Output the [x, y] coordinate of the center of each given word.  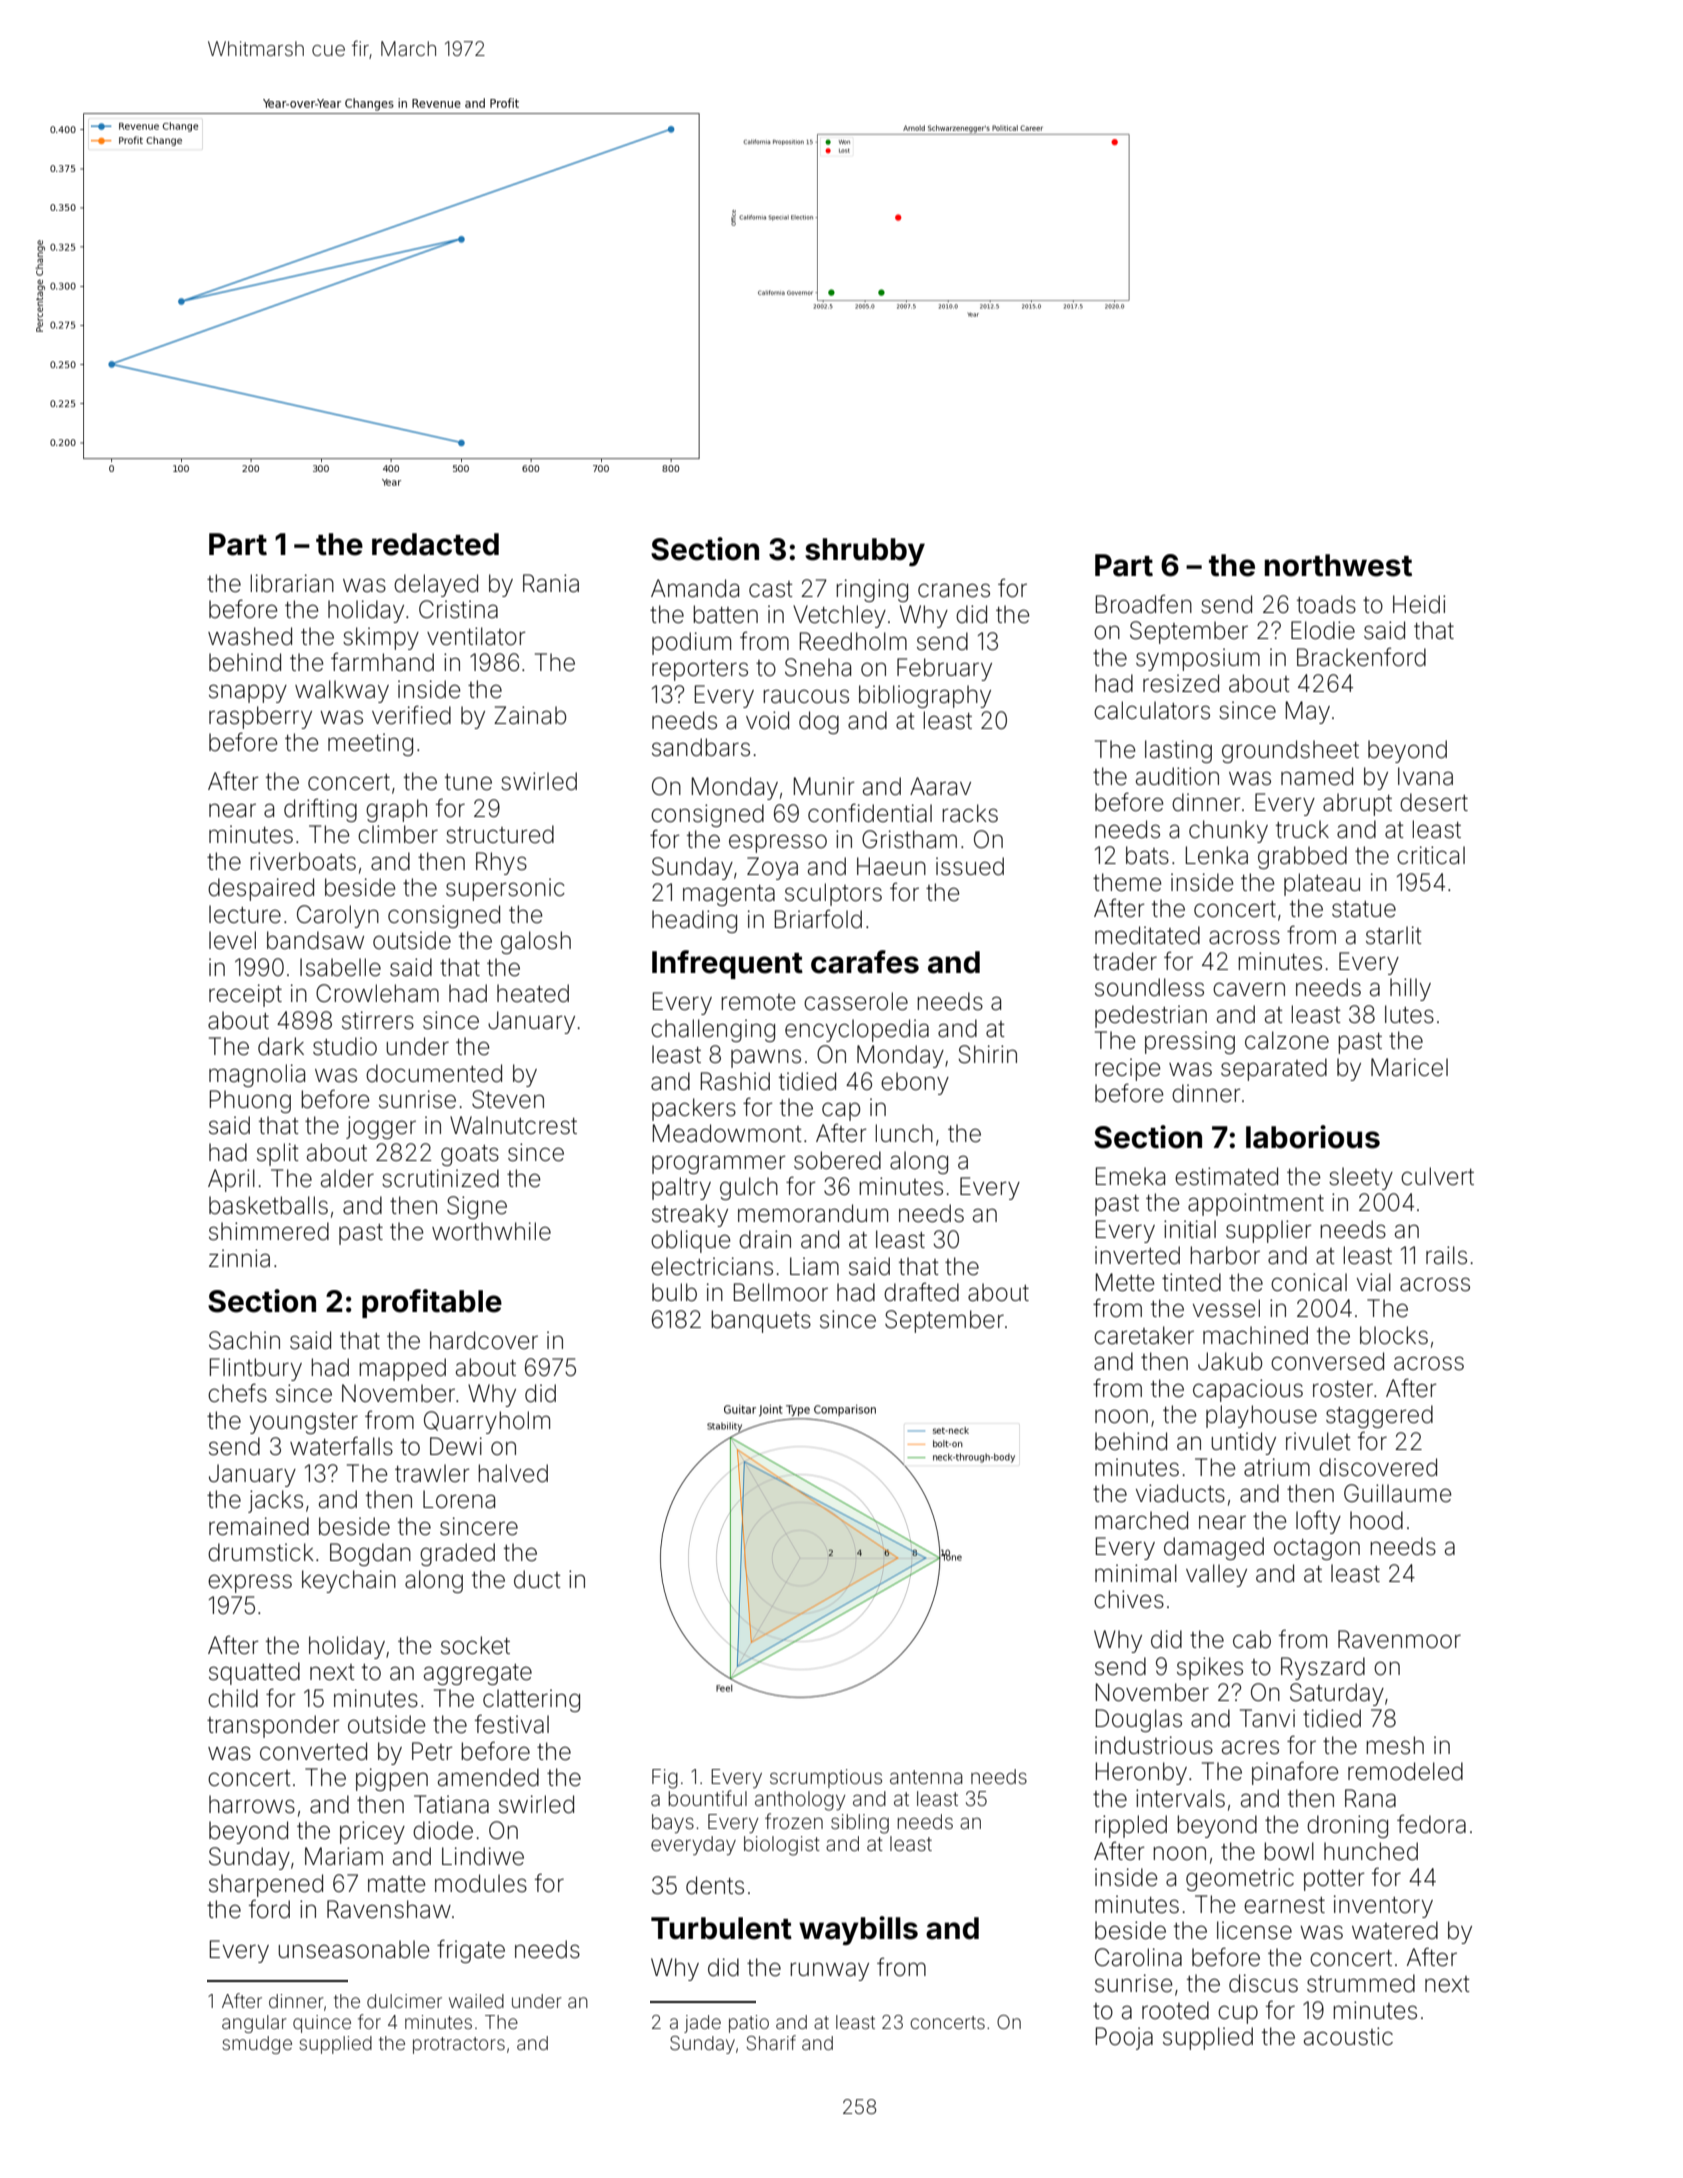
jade [702, 2024]
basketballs [268, 1205]
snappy [248, 693]
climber [398, 834]
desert [1434, 802]
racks [970, 813]
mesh [1395, 1745]
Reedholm [853, 641]
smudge [257, 2045]
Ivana [1425, 776]
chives [1129, 1599]
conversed [1327, 1361]
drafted [921, 1292]
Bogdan [370, 1554]
